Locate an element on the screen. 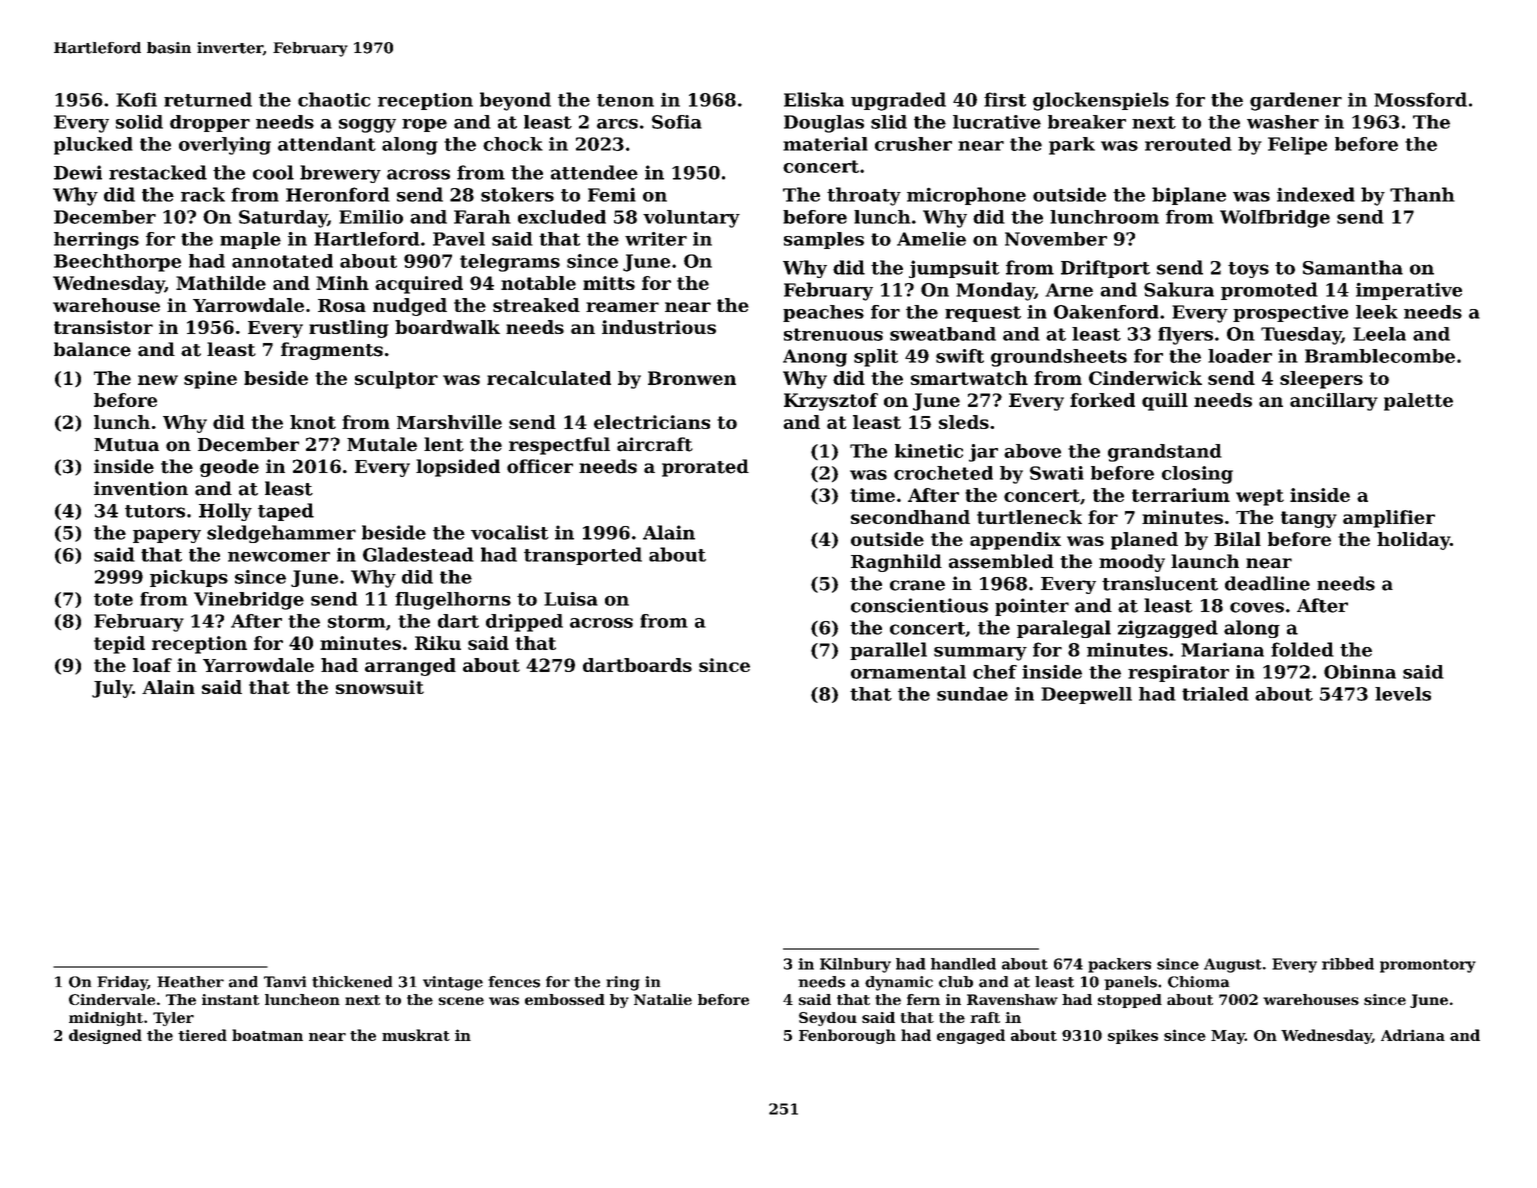 The height and width of the screenshot is (1188, 1537). Wolfbridge is located at coordinates (1275, 219).
